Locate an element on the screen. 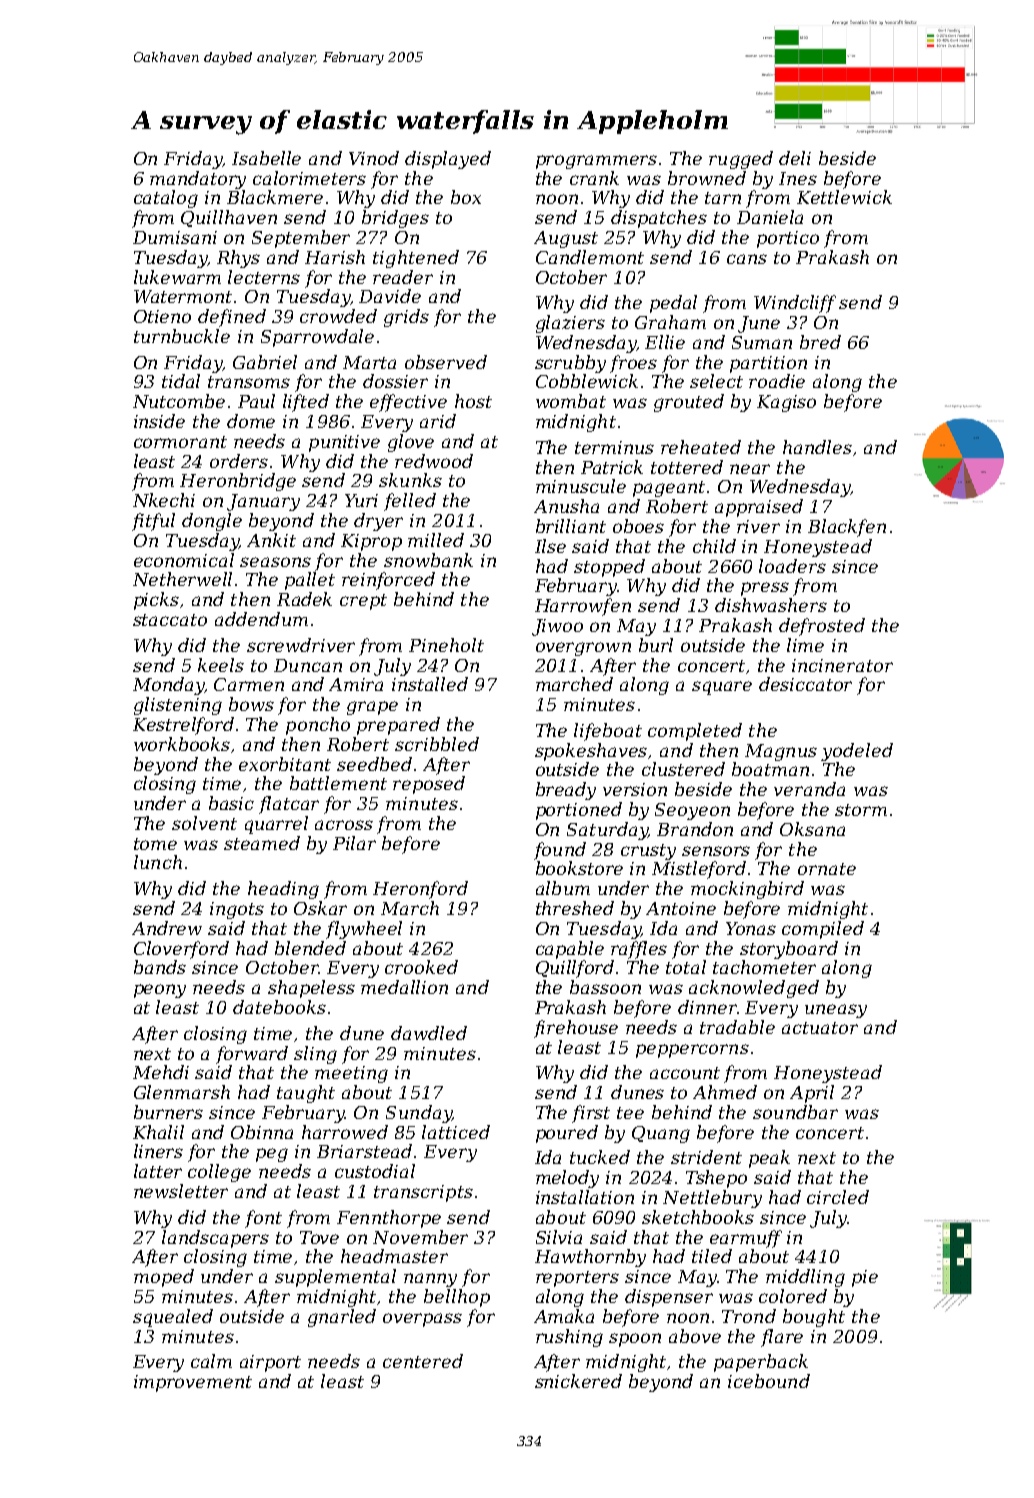 The width and height of the screenshot is (1034, 1498). Magnus is located at coordinates (781, 752).
